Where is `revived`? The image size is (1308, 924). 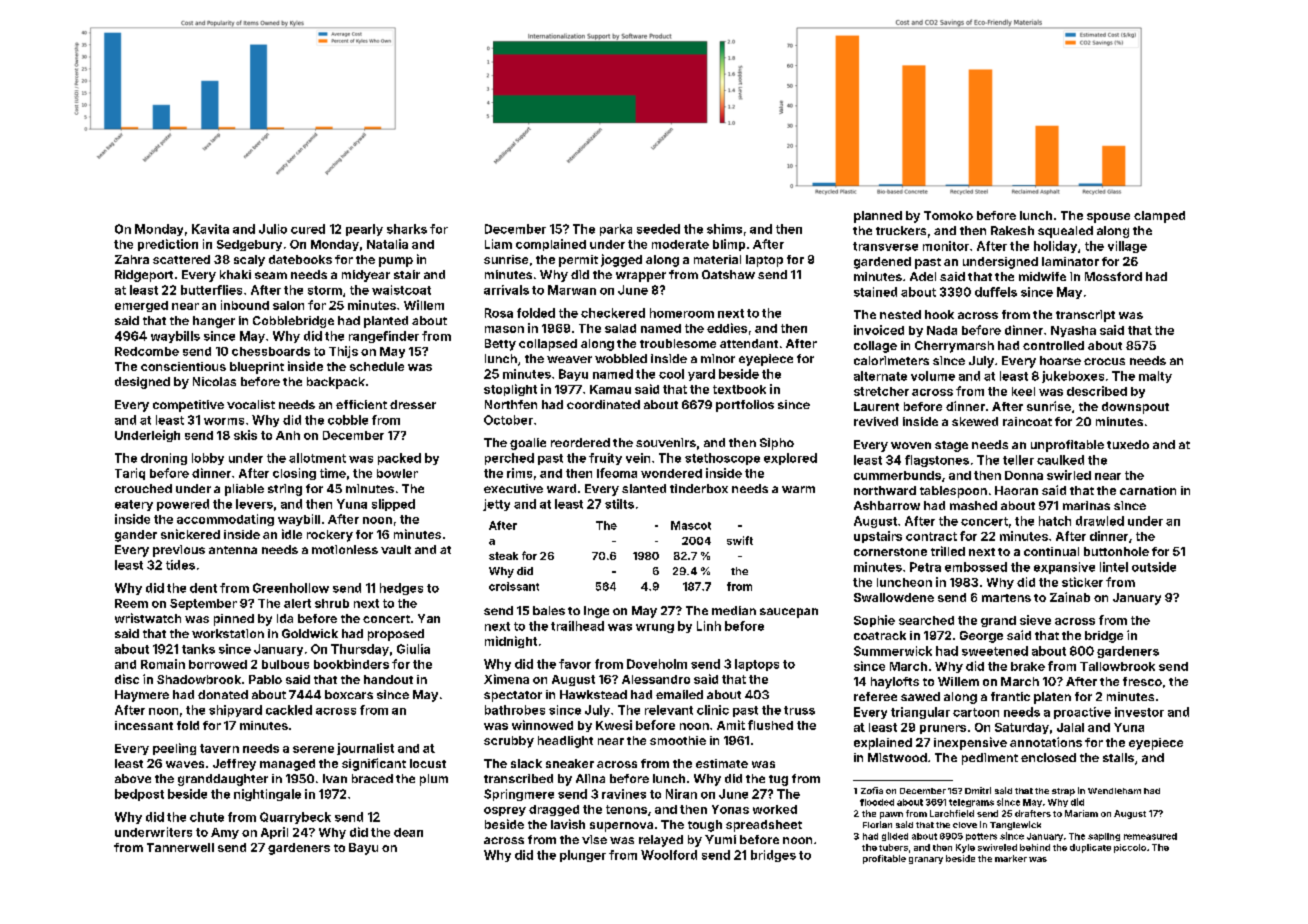
revived is located at coordinates (876, 421).
